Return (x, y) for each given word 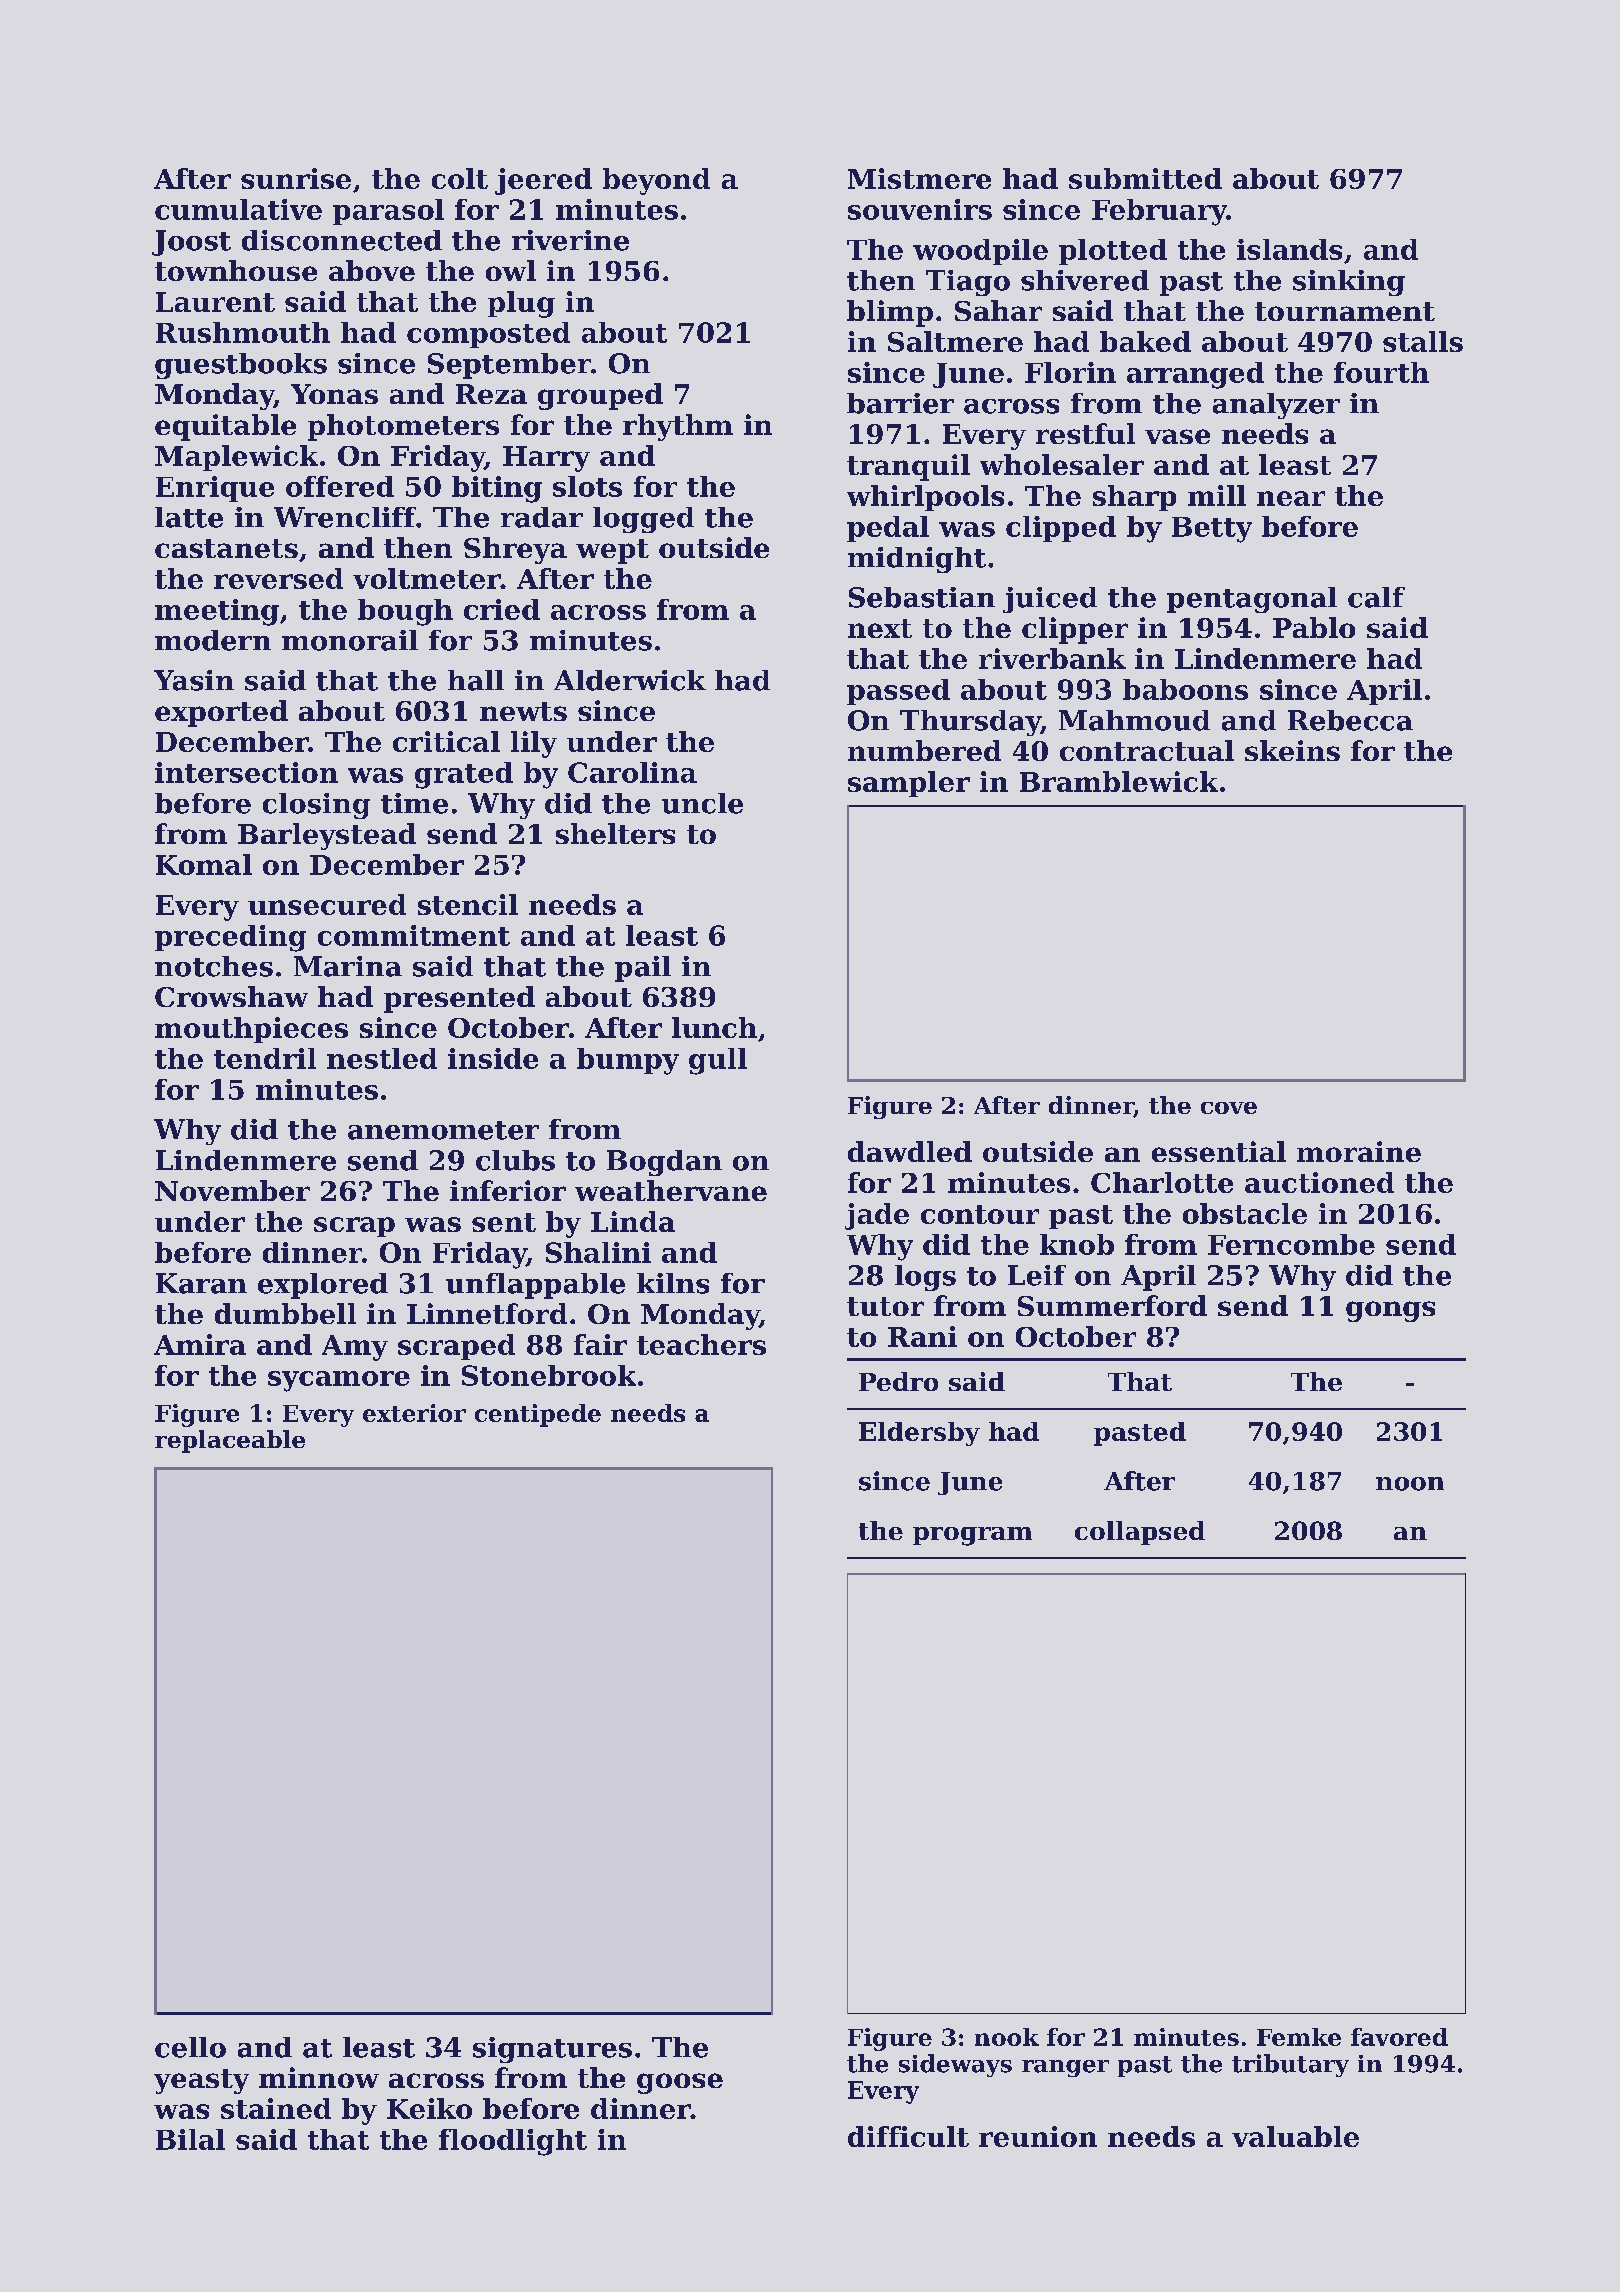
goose (680, 2083)
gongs (1390, 1311)
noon (1410, 1484)
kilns (673, 1283)
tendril (265, 1058)
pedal (888, 529)
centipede (538, 1415)
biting (497, 489)
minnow (319, 2077)
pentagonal (1252, 600)
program (972, 1536)
